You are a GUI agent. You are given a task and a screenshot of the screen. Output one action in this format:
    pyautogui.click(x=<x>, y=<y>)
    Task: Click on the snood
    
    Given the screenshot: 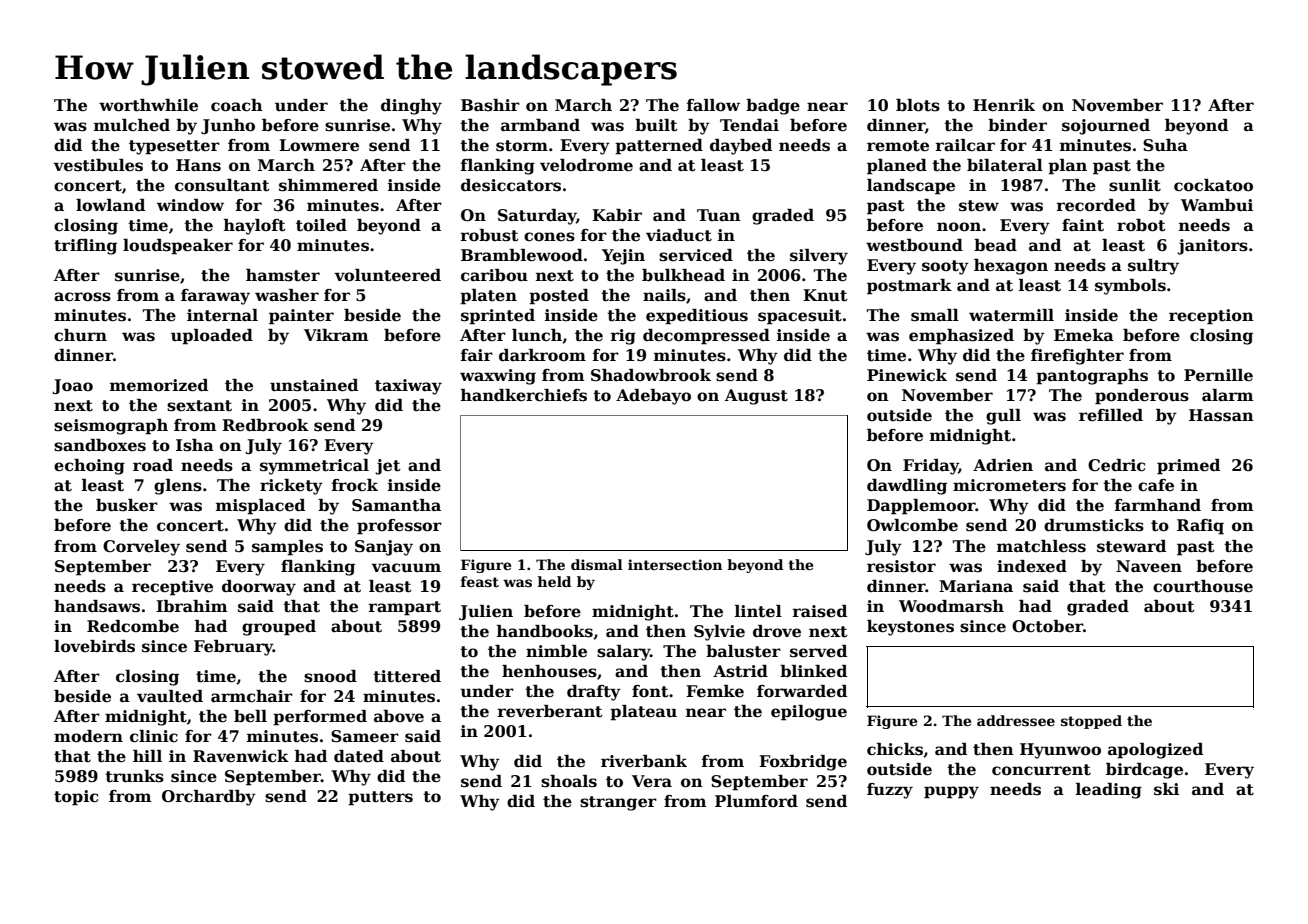 What is the action you would take?
    pyautogui.click(x=330, y=676)
